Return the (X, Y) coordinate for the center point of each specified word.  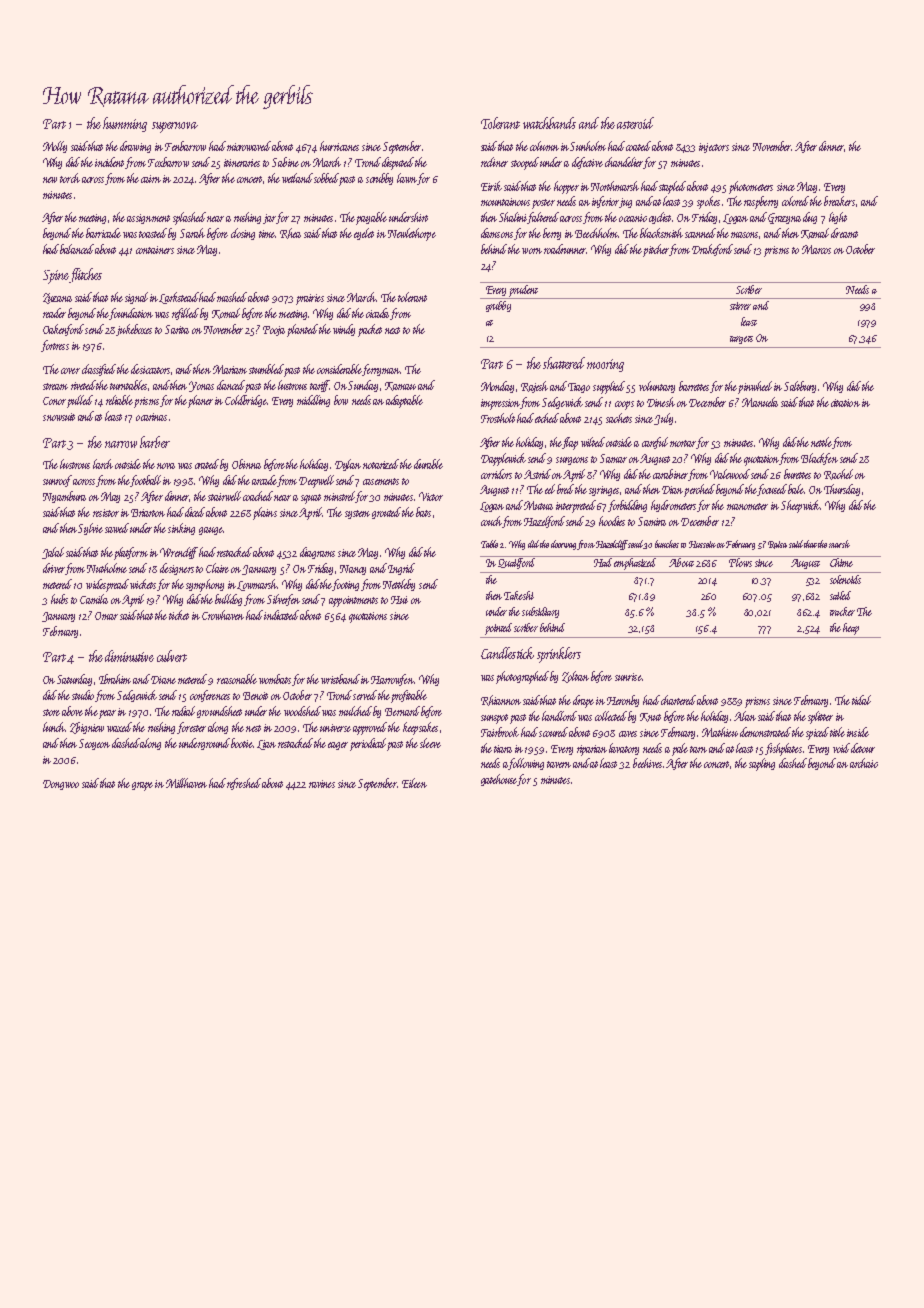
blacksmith (661, 233)
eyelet (364, 234)
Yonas (201, 386)
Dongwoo (61, 785)
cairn (151, 179)
